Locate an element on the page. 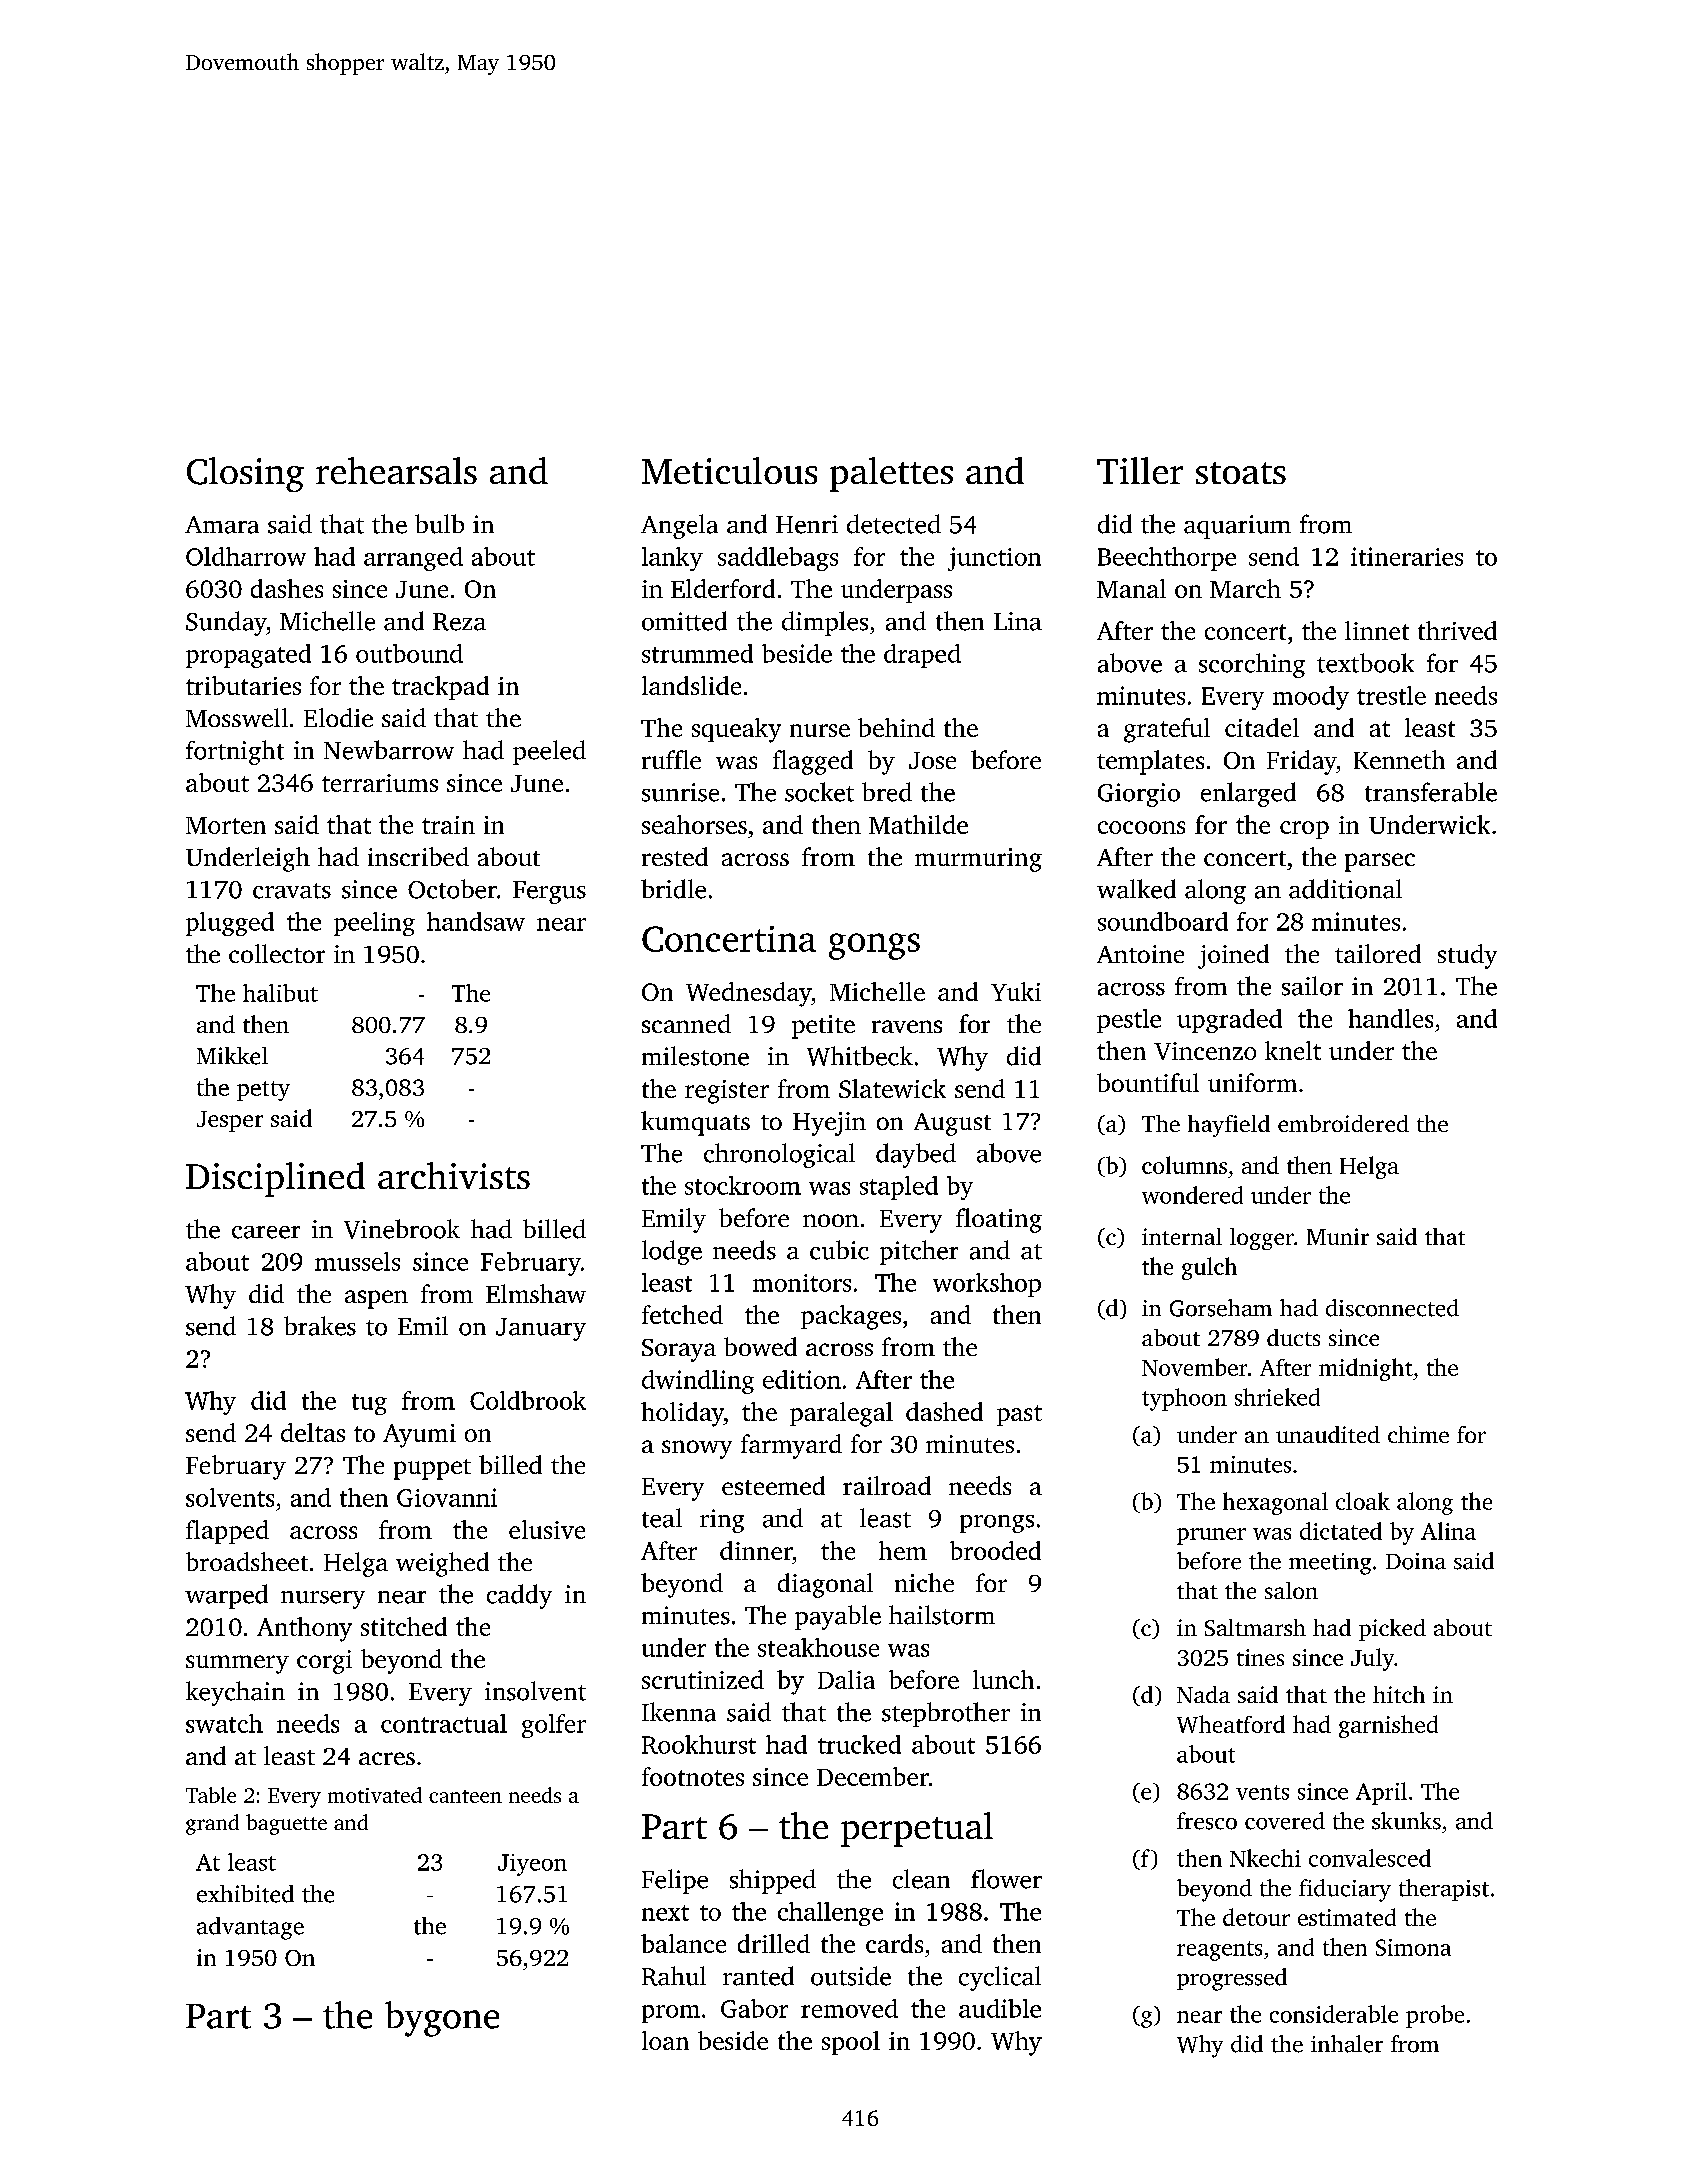 The image size is (1683, 2178). handles is located at coordinates (1390, 1018).
